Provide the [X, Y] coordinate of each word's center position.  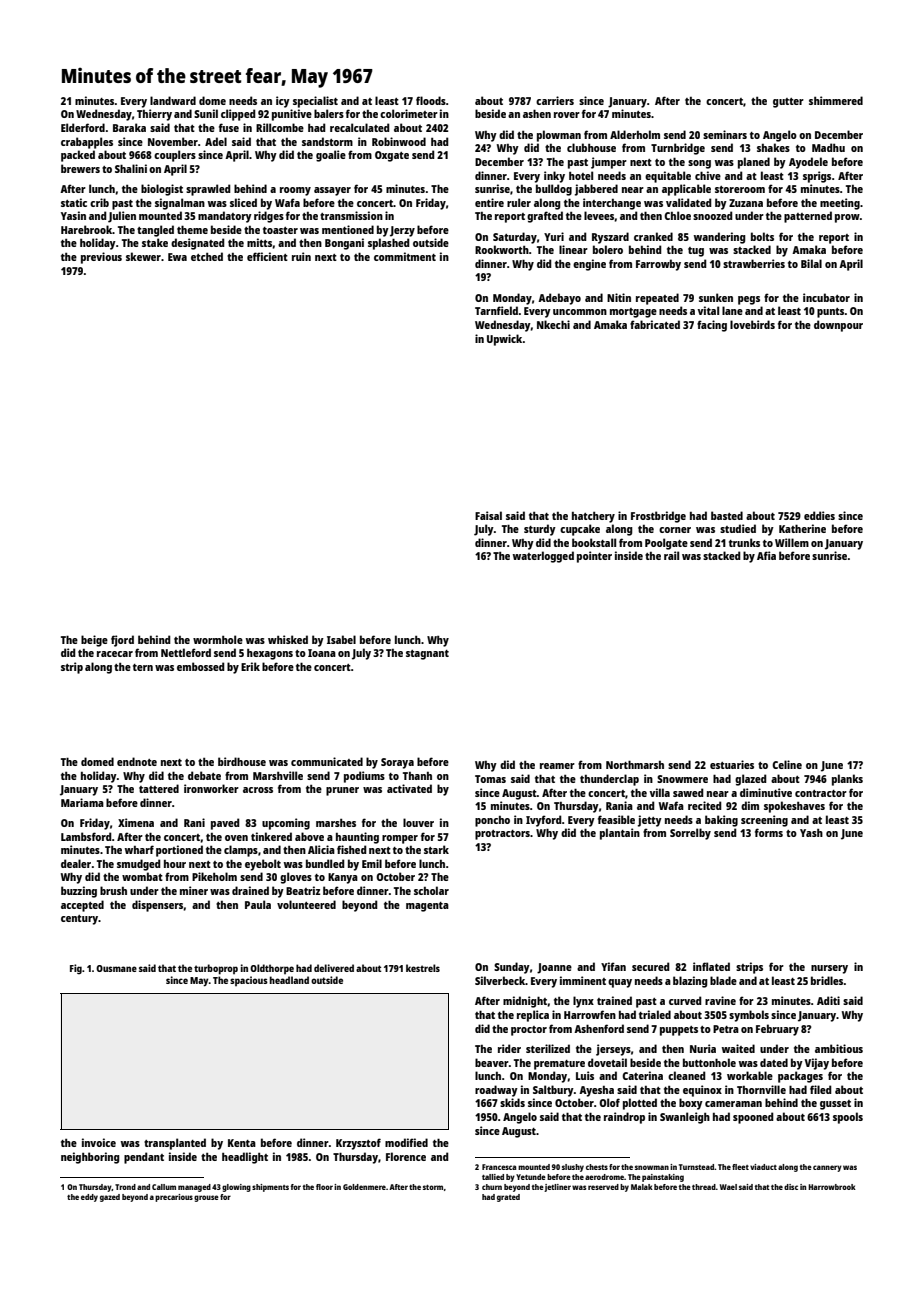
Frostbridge [658, 517]
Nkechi [553, 324]
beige [94, 641]
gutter [788, 103]
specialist [315, 102]
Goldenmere [364, 1187]
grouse [206, 1198]
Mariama [82, 802]
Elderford [83, 127]
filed [821, 1089]
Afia [766, 555]
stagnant [427, 655]
